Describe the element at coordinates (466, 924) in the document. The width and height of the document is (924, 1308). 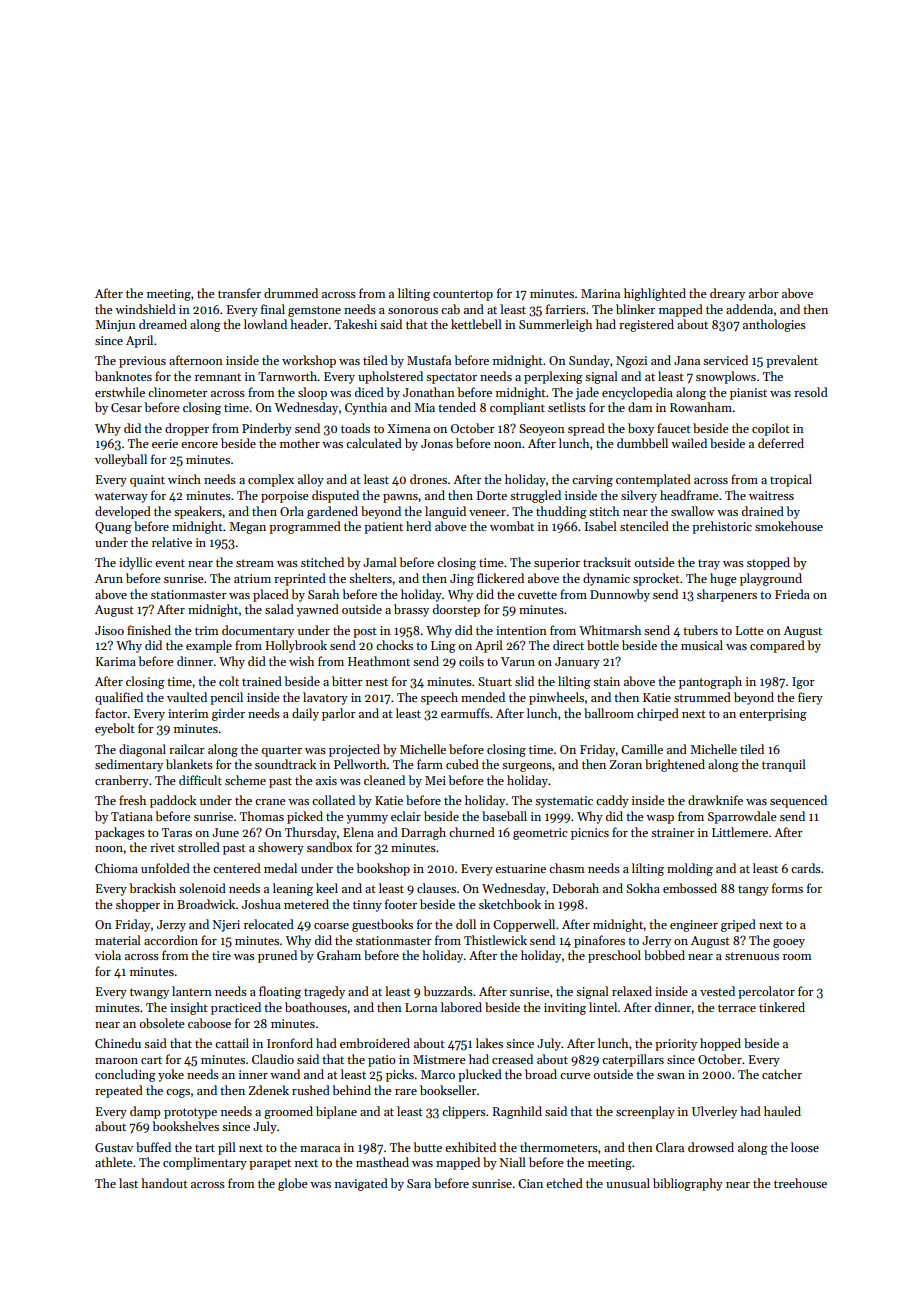
I see `doll` at that location.
